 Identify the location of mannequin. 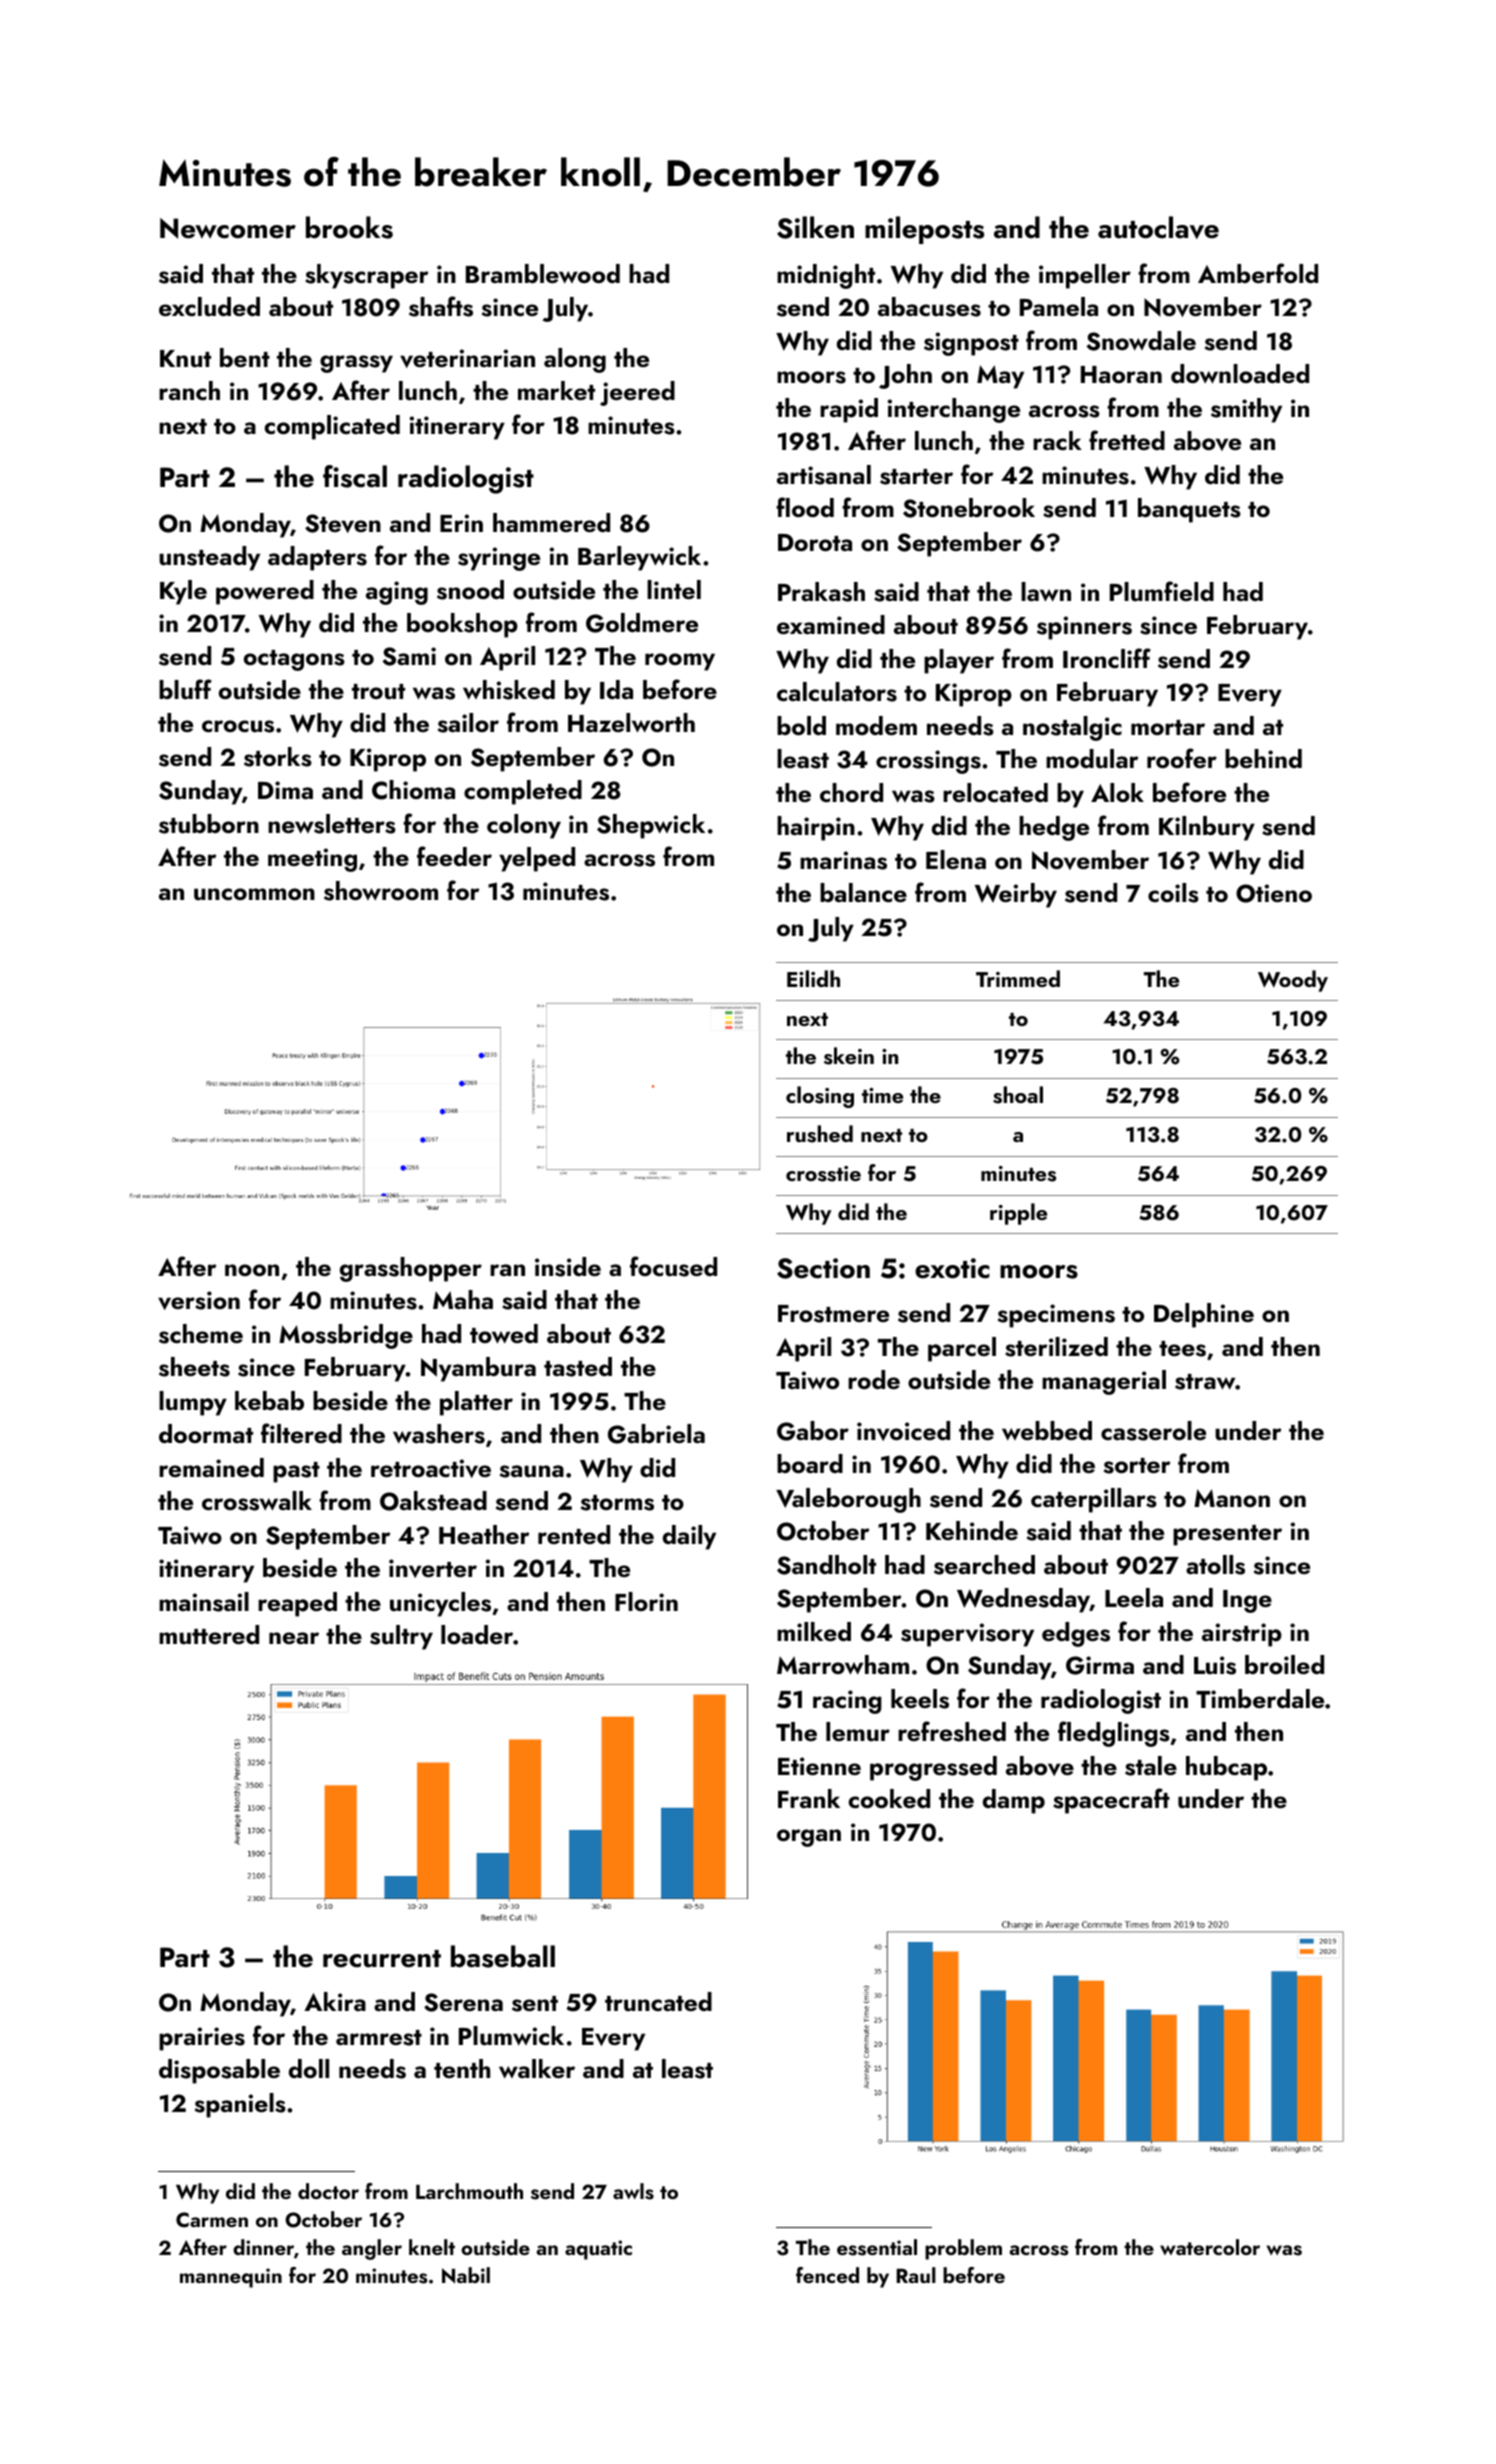
(231, 2278).
